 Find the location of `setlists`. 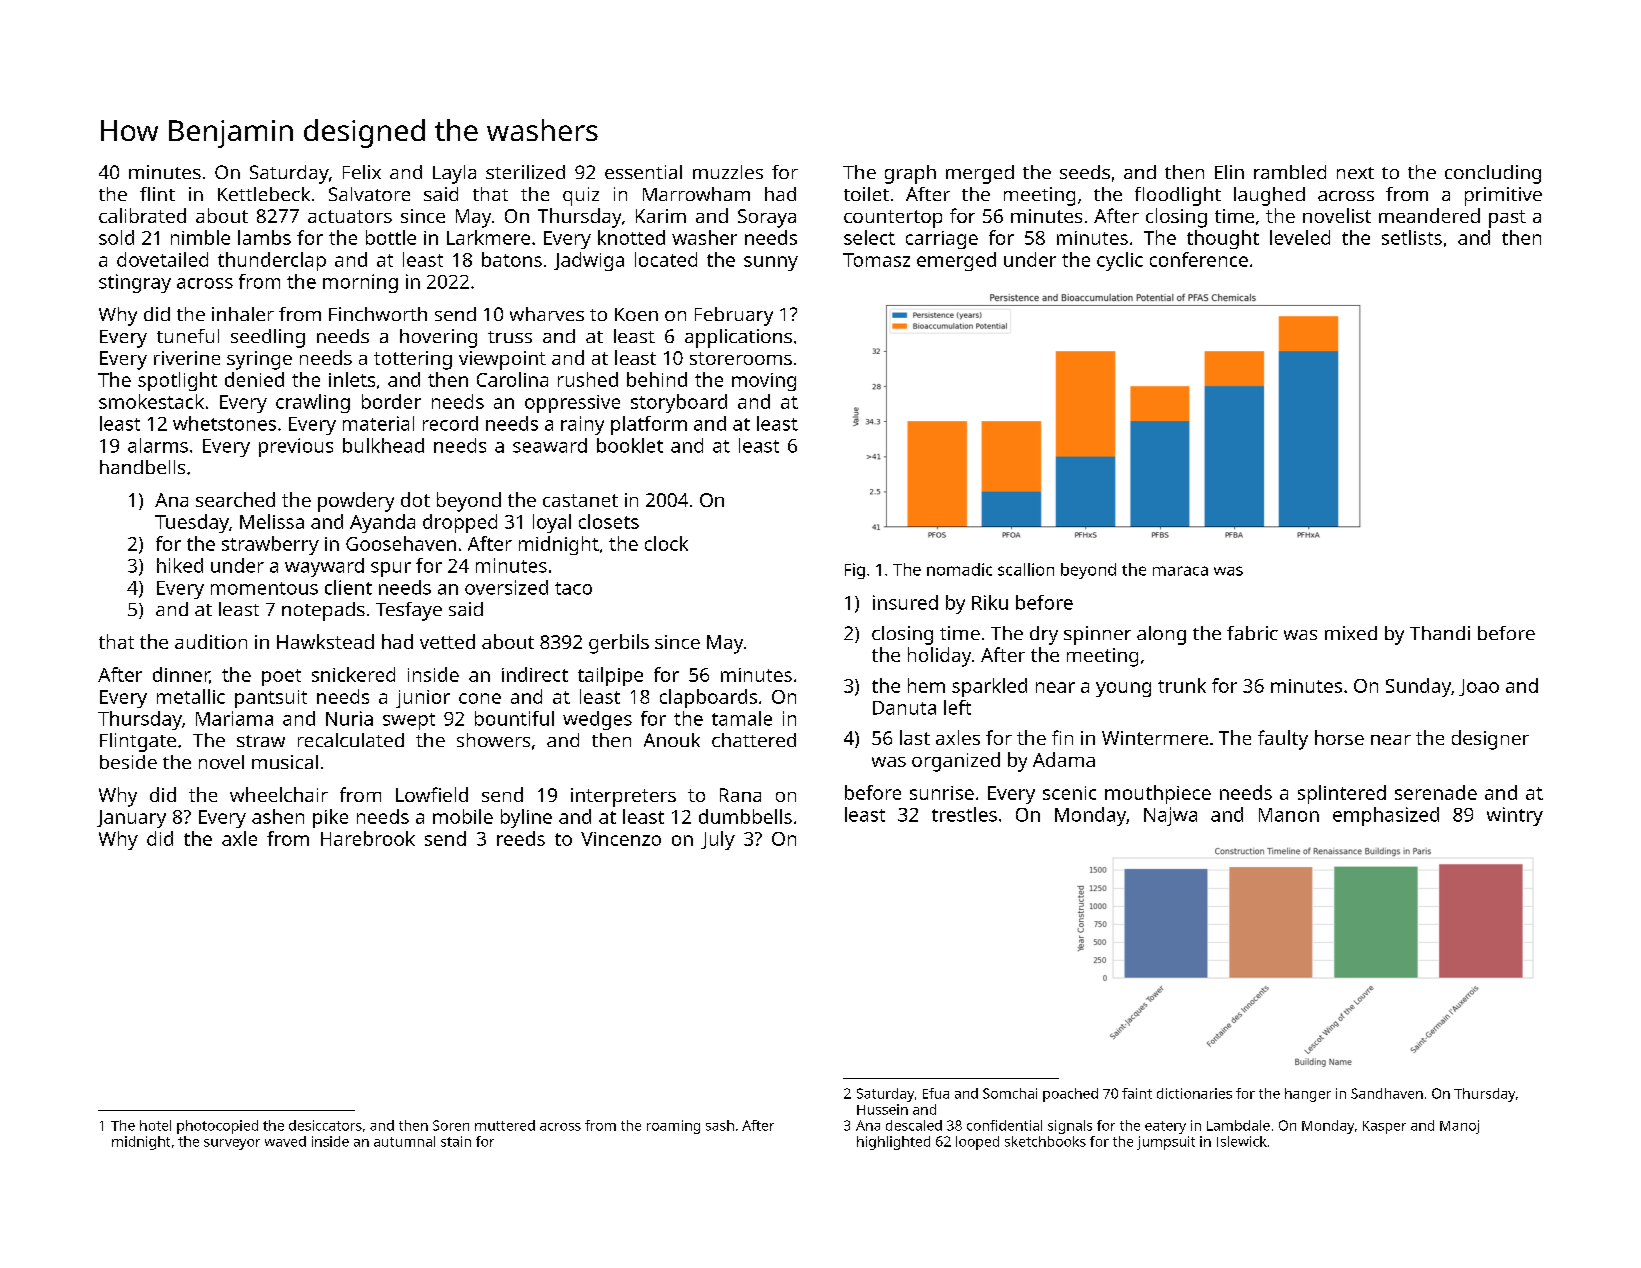

setlists is located at coordinates (1412, 237).
